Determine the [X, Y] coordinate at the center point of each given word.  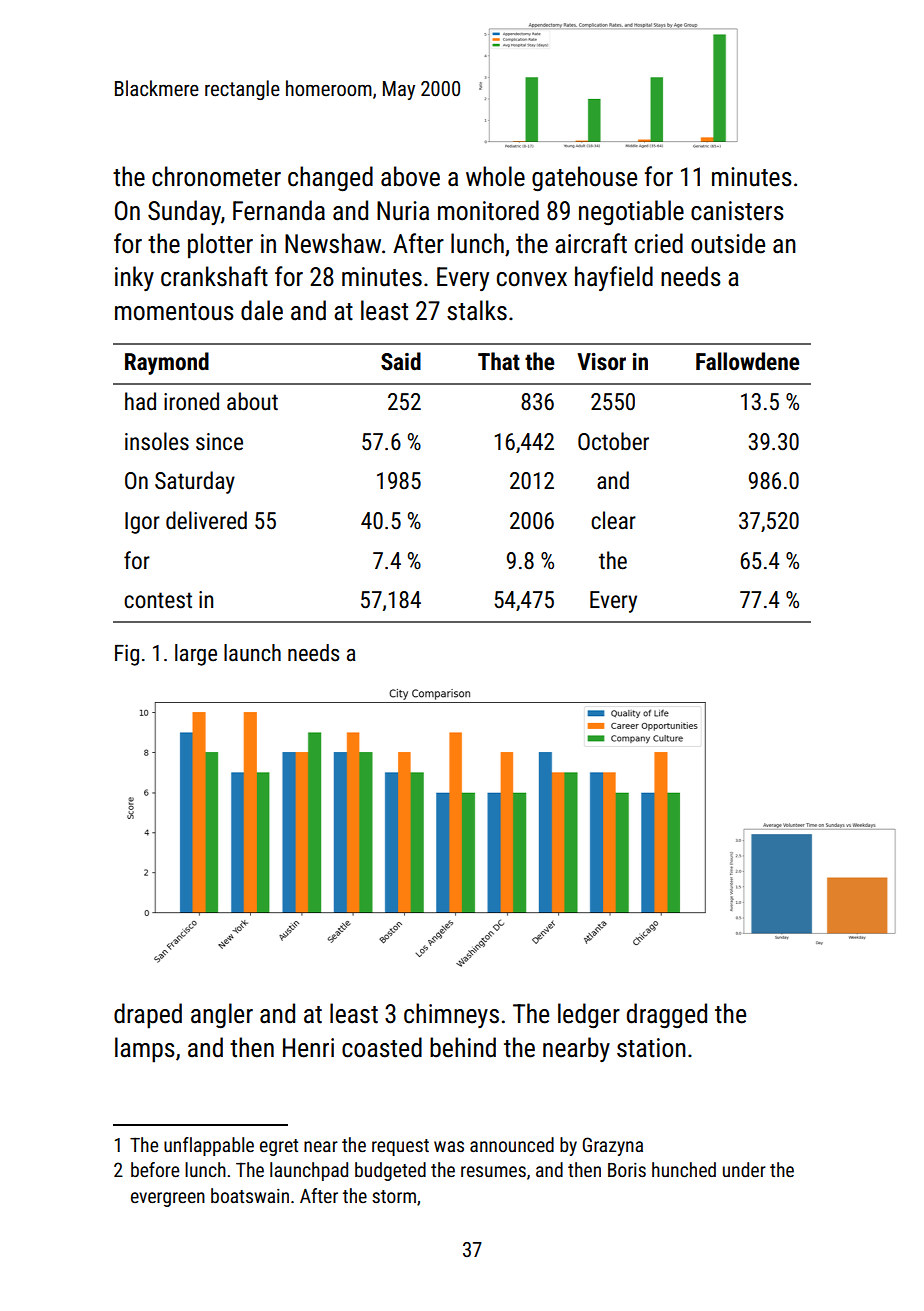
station [651, 1048]
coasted [382, 1047]
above [410, 176]
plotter [220, 246]
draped [148, 1016]
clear [613, 520]
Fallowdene [747, 361]
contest [158, 600]
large [196, 655]
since [219, 442]
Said [401, 361]
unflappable [209, 1146]
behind [463, 1047]
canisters [737, 211]
